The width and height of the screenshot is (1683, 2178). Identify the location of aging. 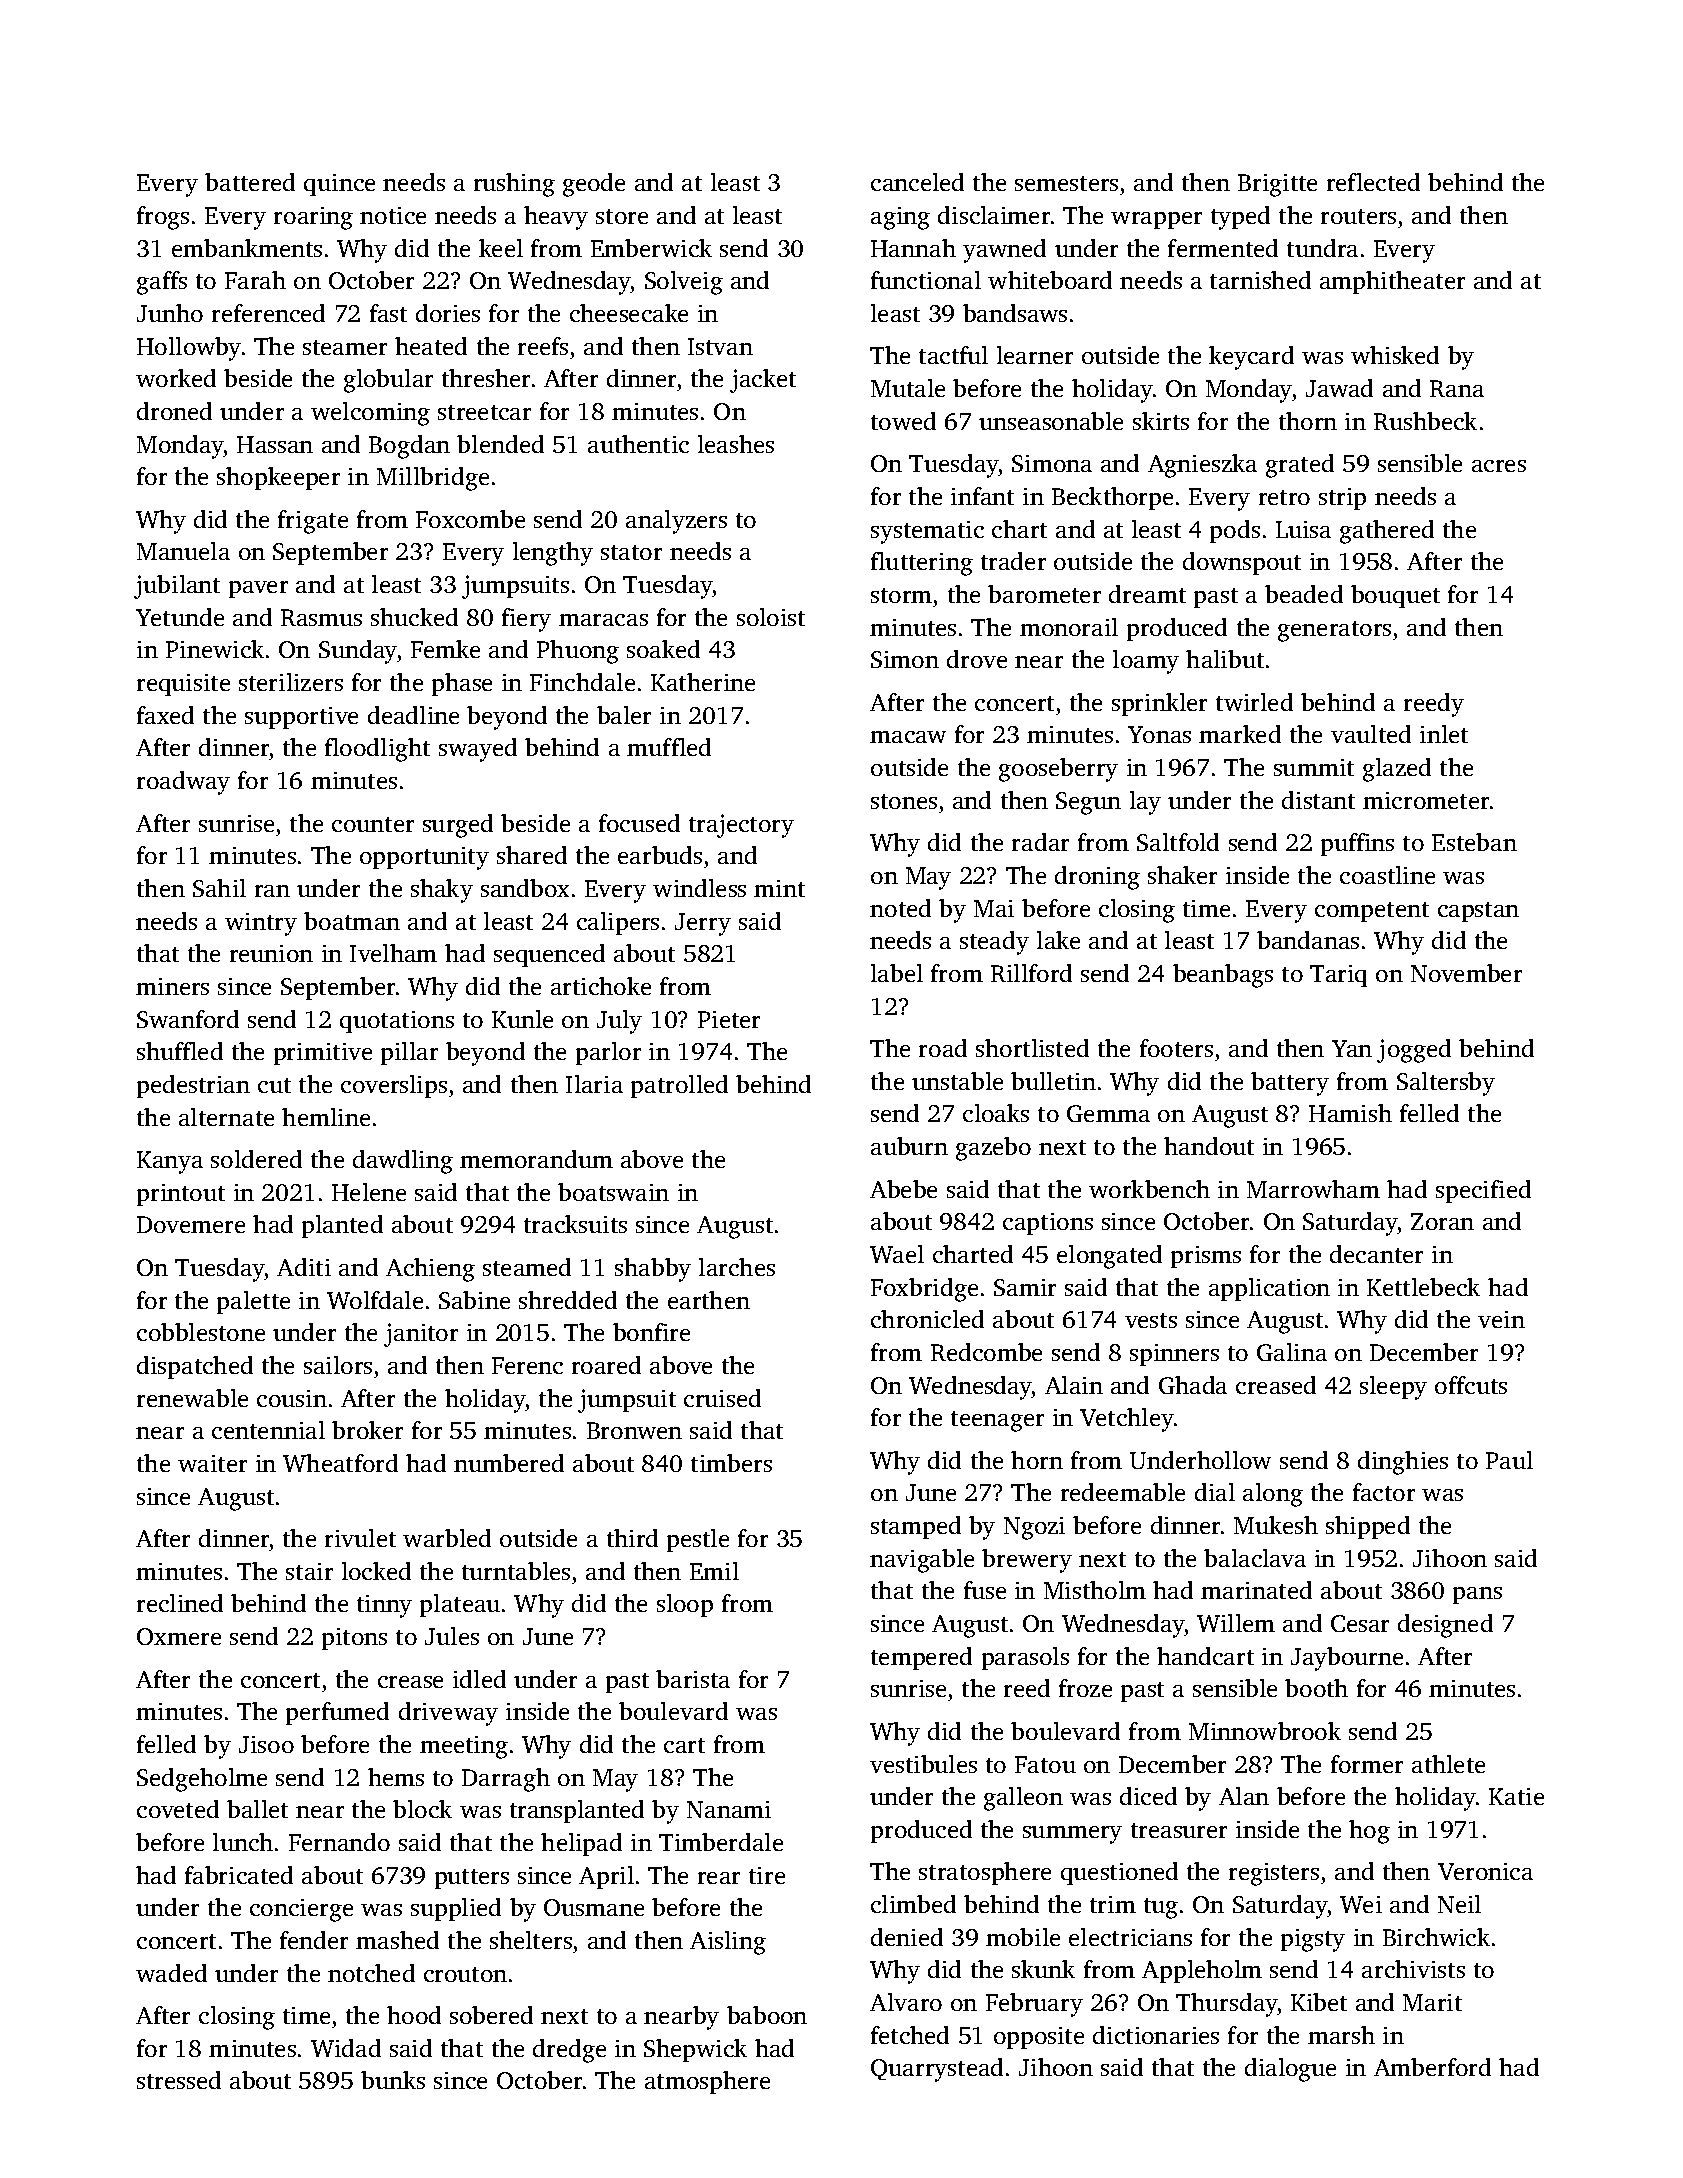
(900, 218).
